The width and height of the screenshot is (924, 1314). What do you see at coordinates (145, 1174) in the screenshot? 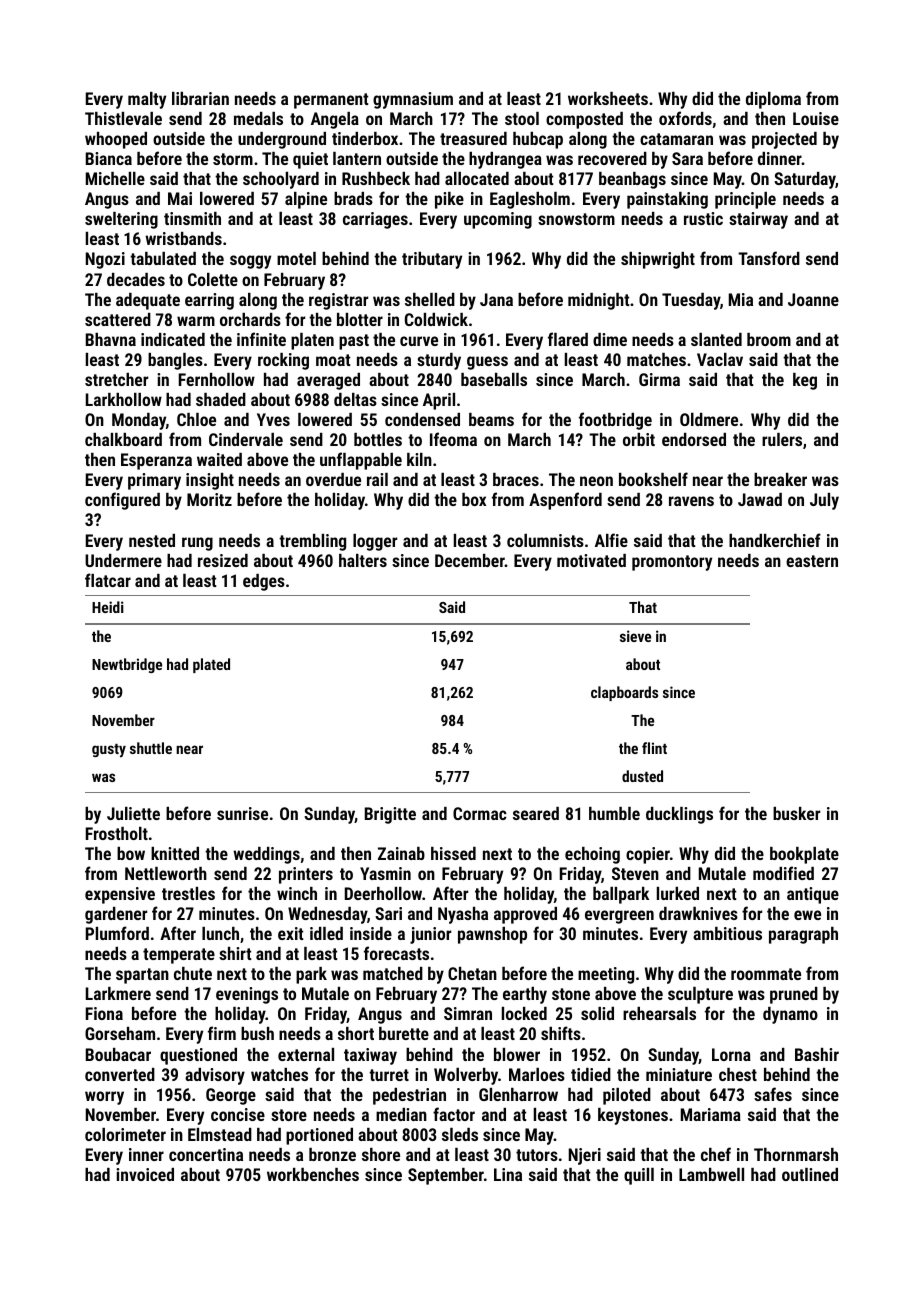
I see `invoiced` at bounding box center [145, 1174].
